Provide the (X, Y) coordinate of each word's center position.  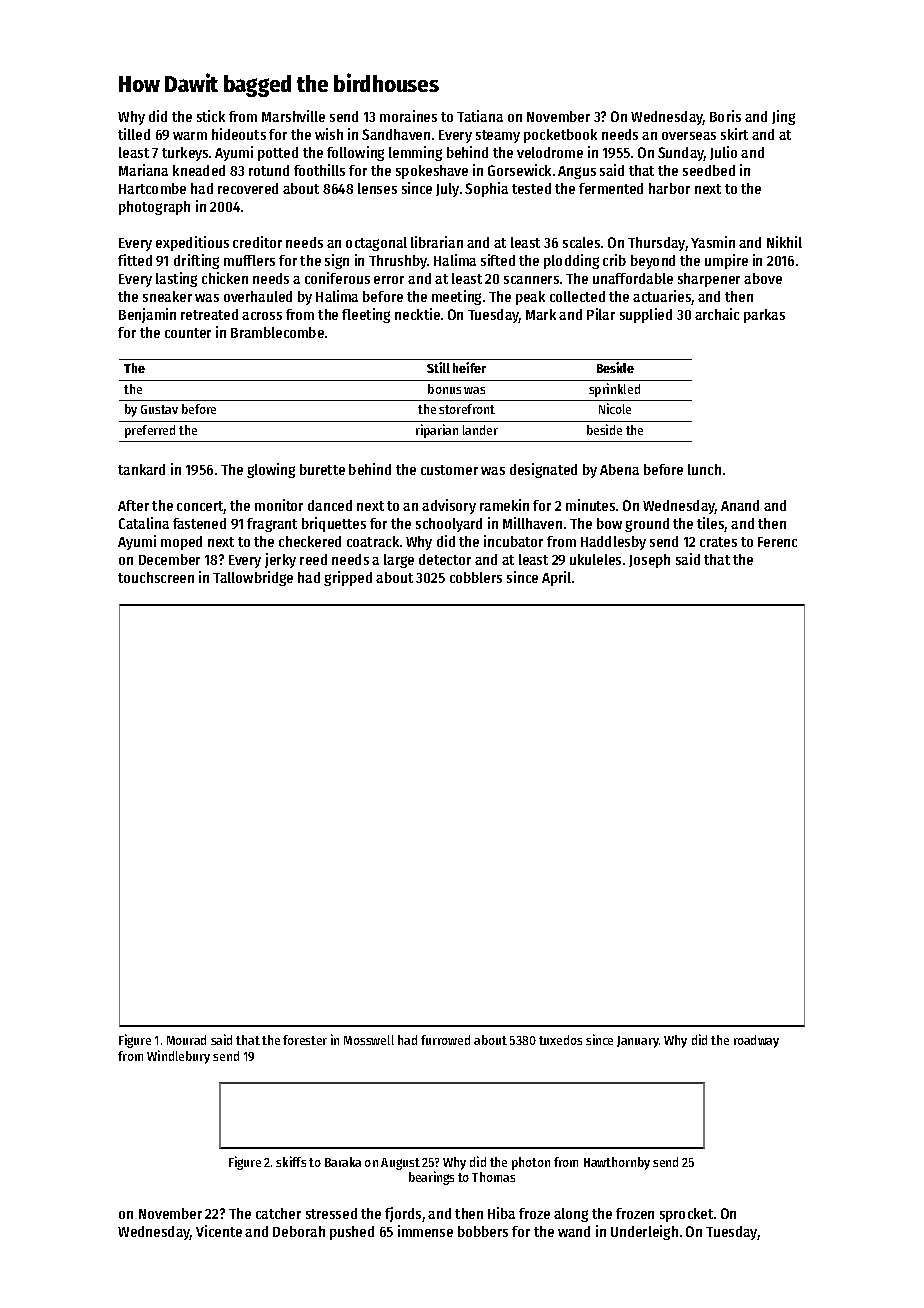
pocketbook (560, 136)
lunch (704, 469)
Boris (725, 116)
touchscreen (156, 577)
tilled (134, 134)
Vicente (219, 1231)
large (399, 561)
